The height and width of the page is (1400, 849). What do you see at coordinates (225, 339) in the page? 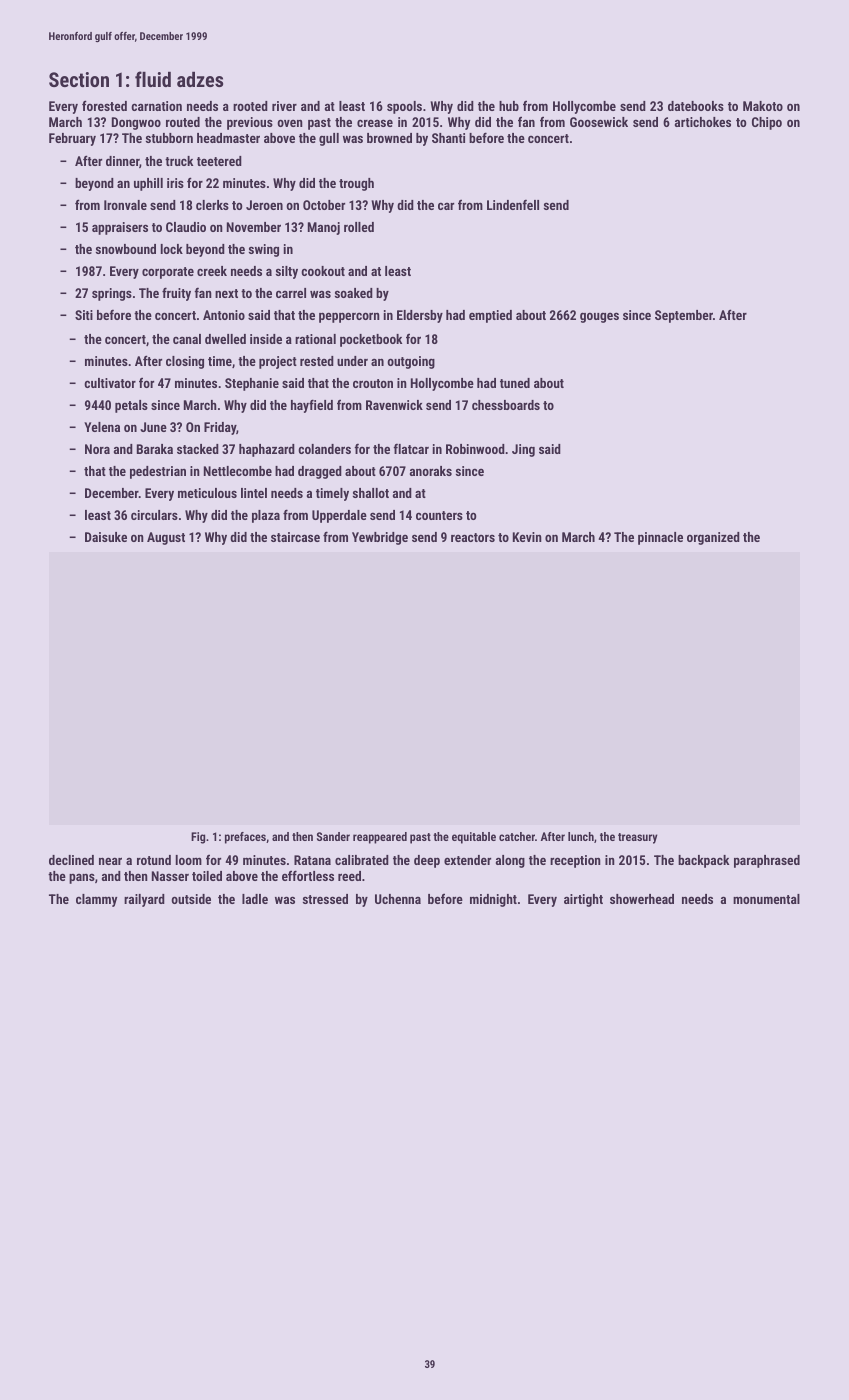
I see `dwelled` at bounding box center [225, 339].
